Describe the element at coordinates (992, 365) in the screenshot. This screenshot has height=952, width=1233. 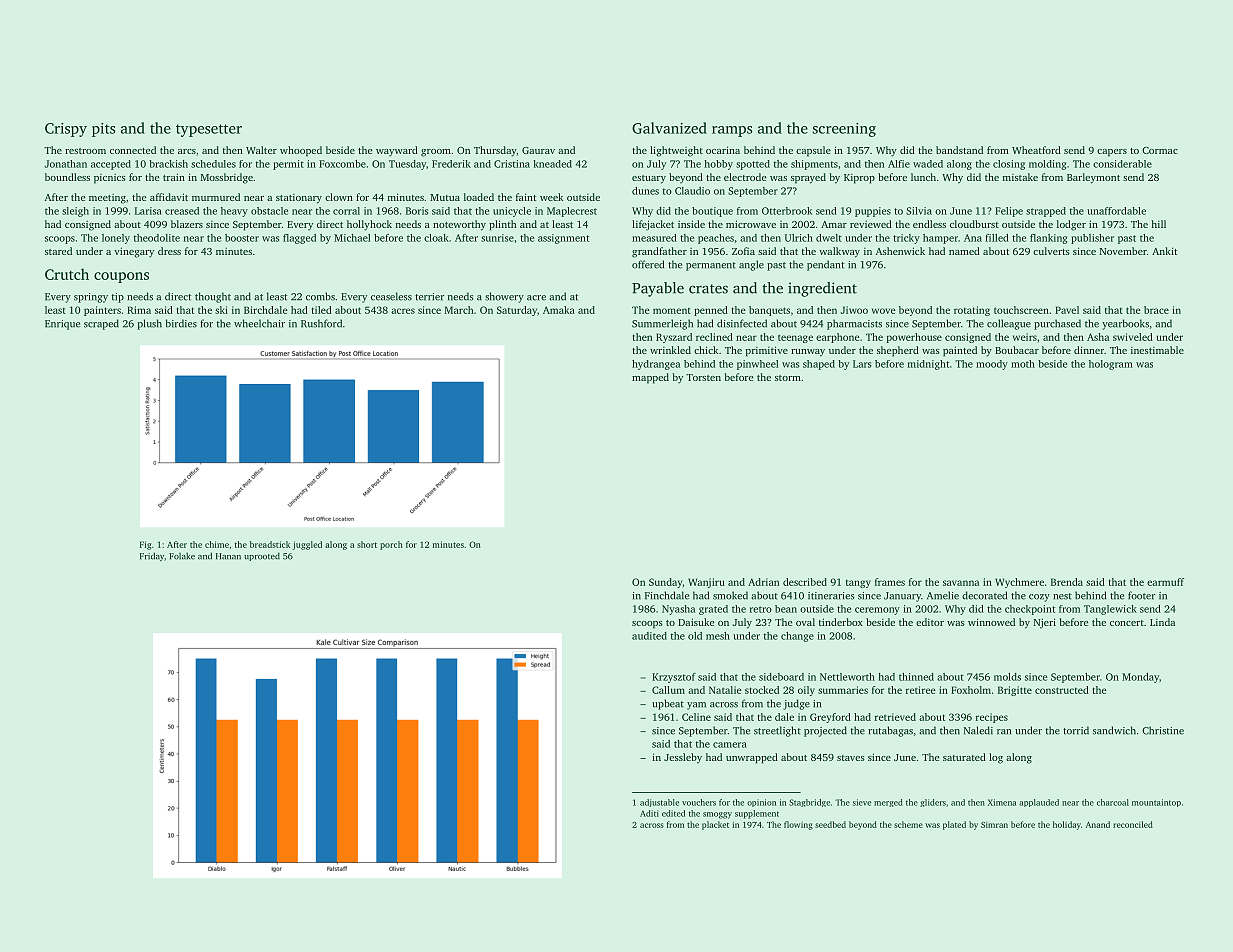
I see `moody` at that location.
